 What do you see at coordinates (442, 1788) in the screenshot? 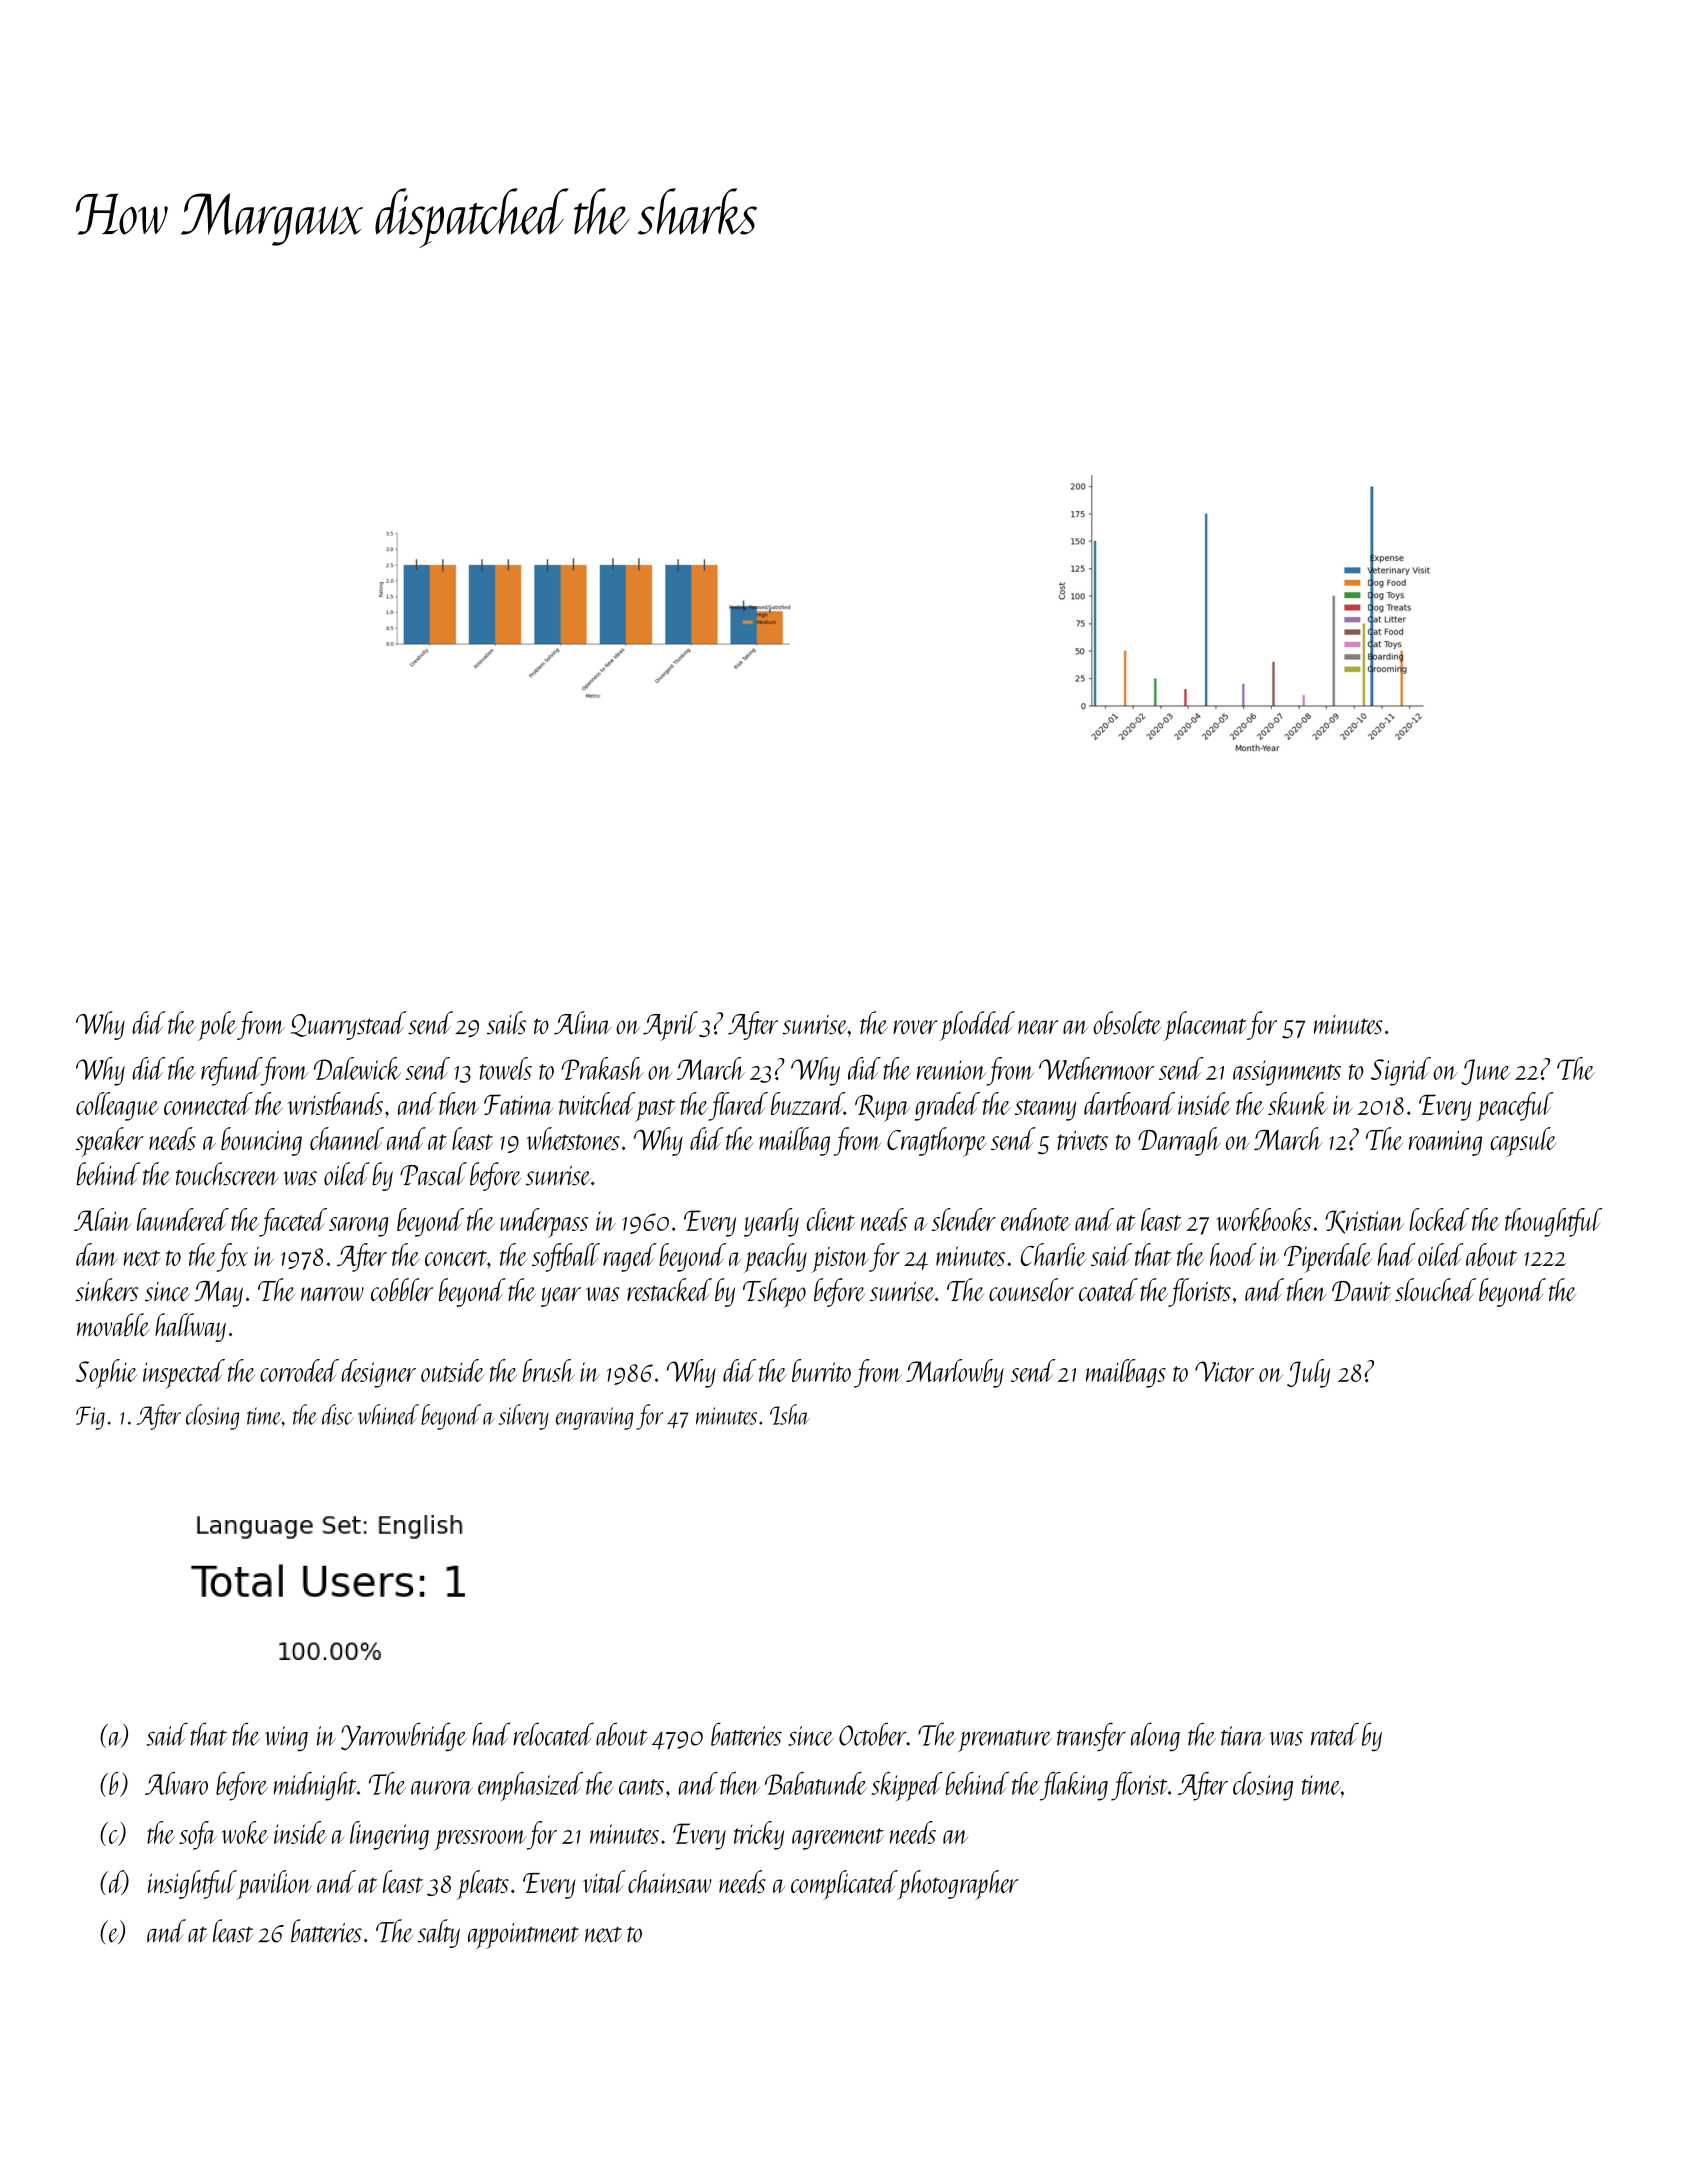
I see `aurora` at bounding box center [442, 1788].
